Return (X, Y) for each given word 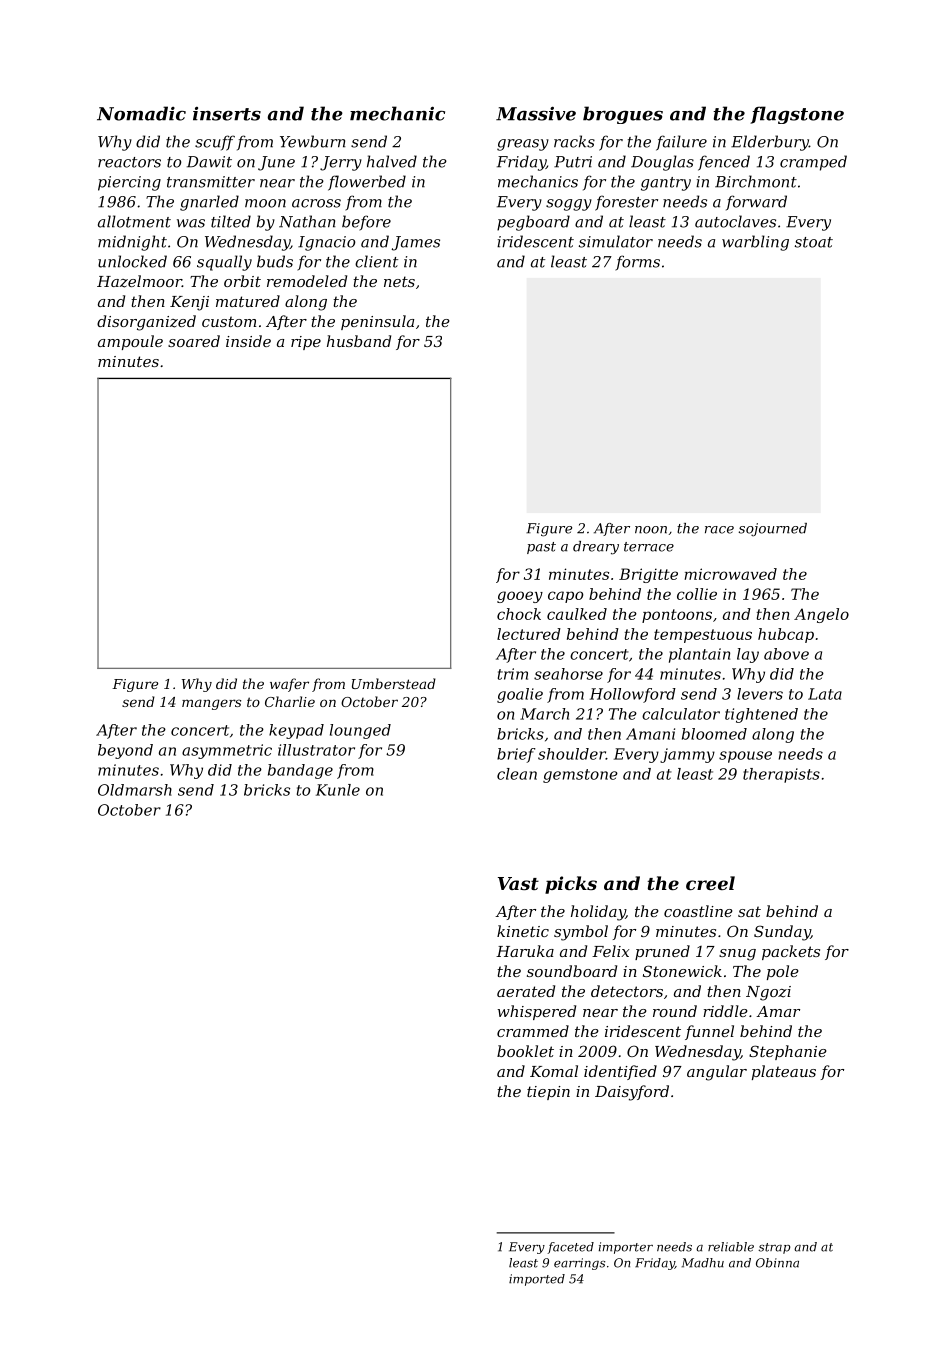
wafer (289, 685)
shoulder (572, 754)
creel (710, 883)
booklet (525, 1051)
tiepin (548, 1093)
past (541, 548)
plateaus (784, 1072)
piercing (129, 183)
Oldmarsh (135, 790)
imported (537, 1280)
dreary (596, 548)
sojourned (773, 529)
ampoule (130, 342)
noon (651, 530)
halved (392, 161)
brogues (623, 115)
